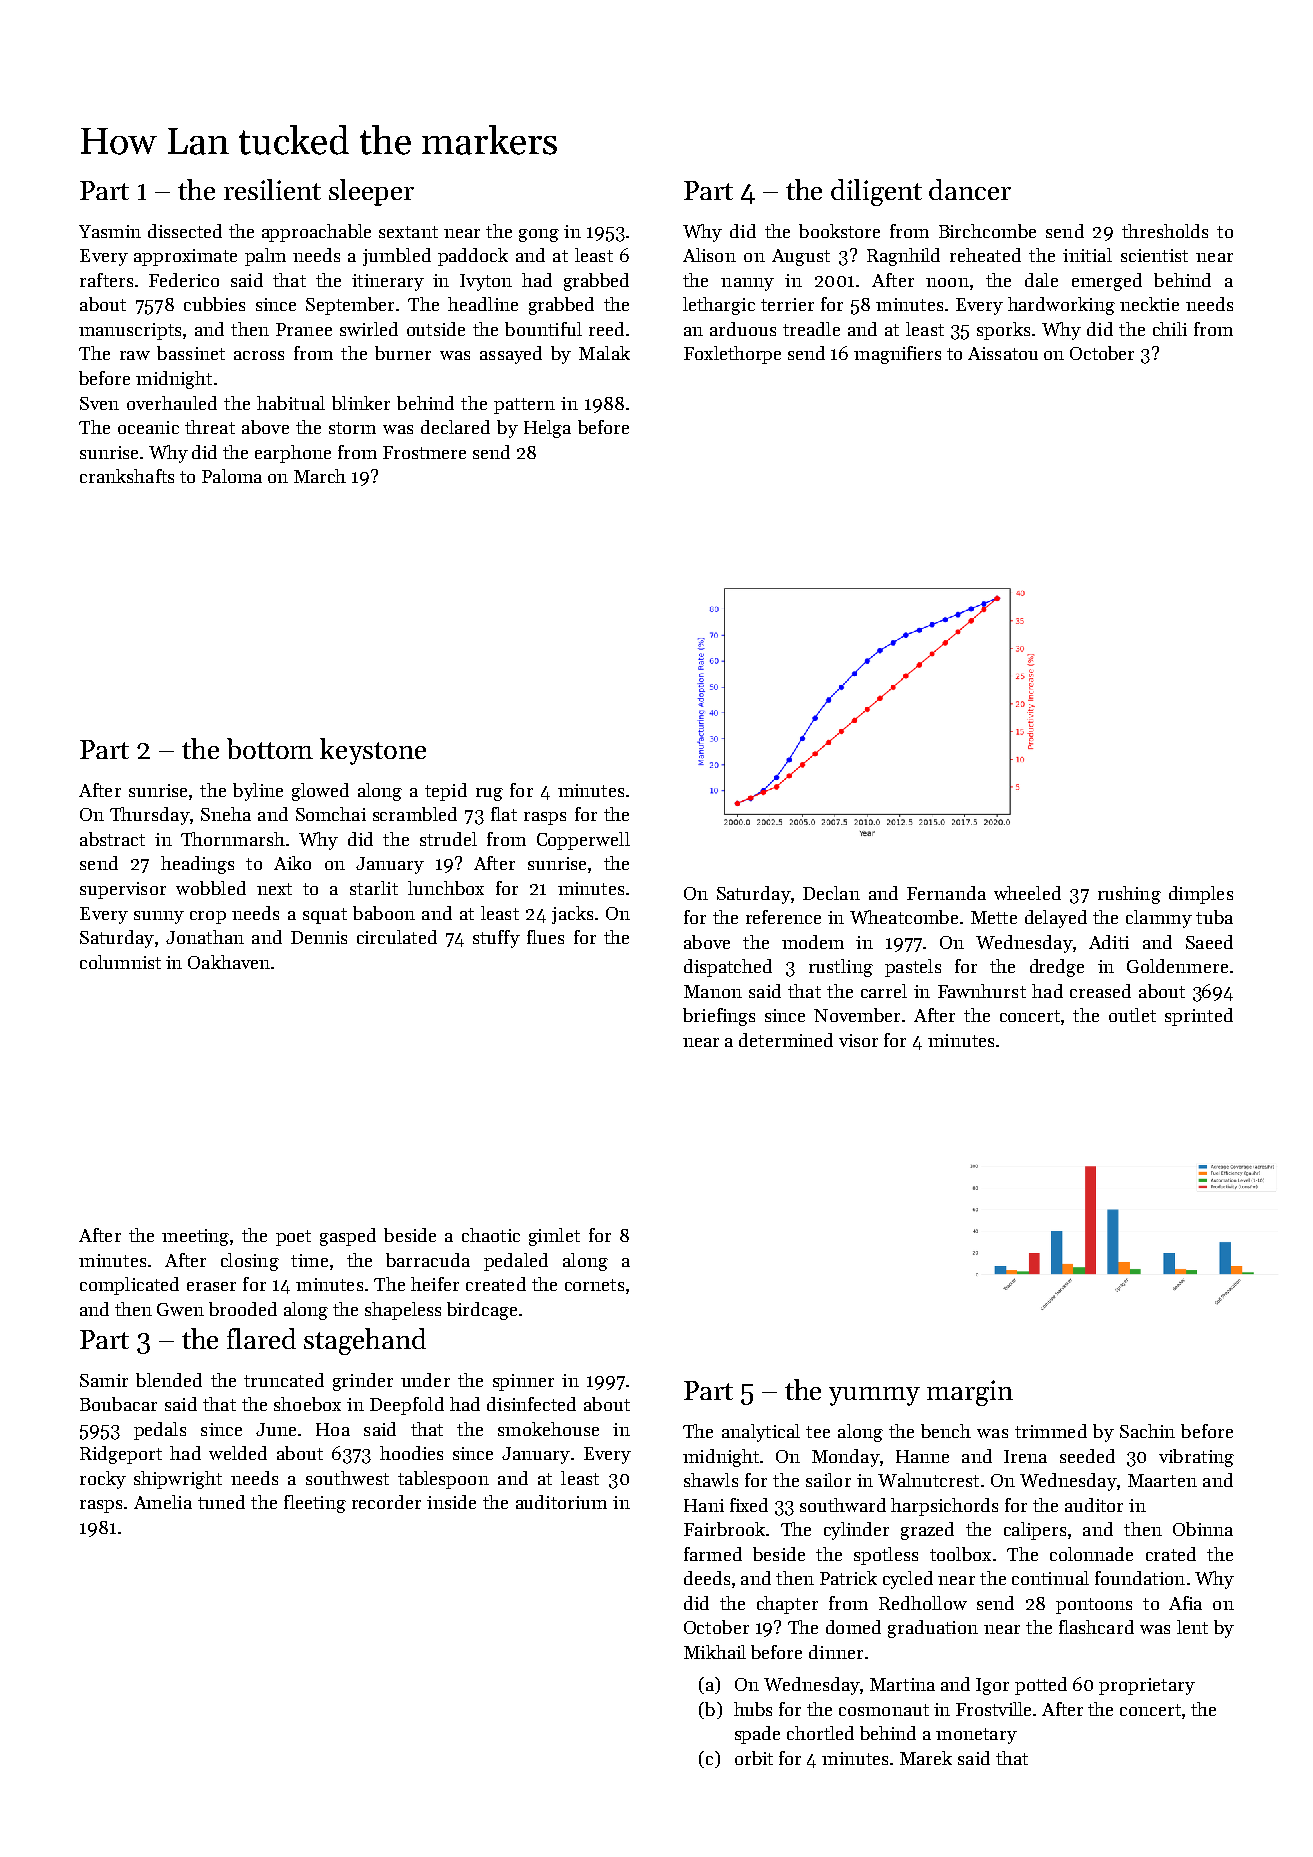  What do you see at coordinates (272, 189) in the screenshot?
I see `resilient` at bounding box center [272, 189].
